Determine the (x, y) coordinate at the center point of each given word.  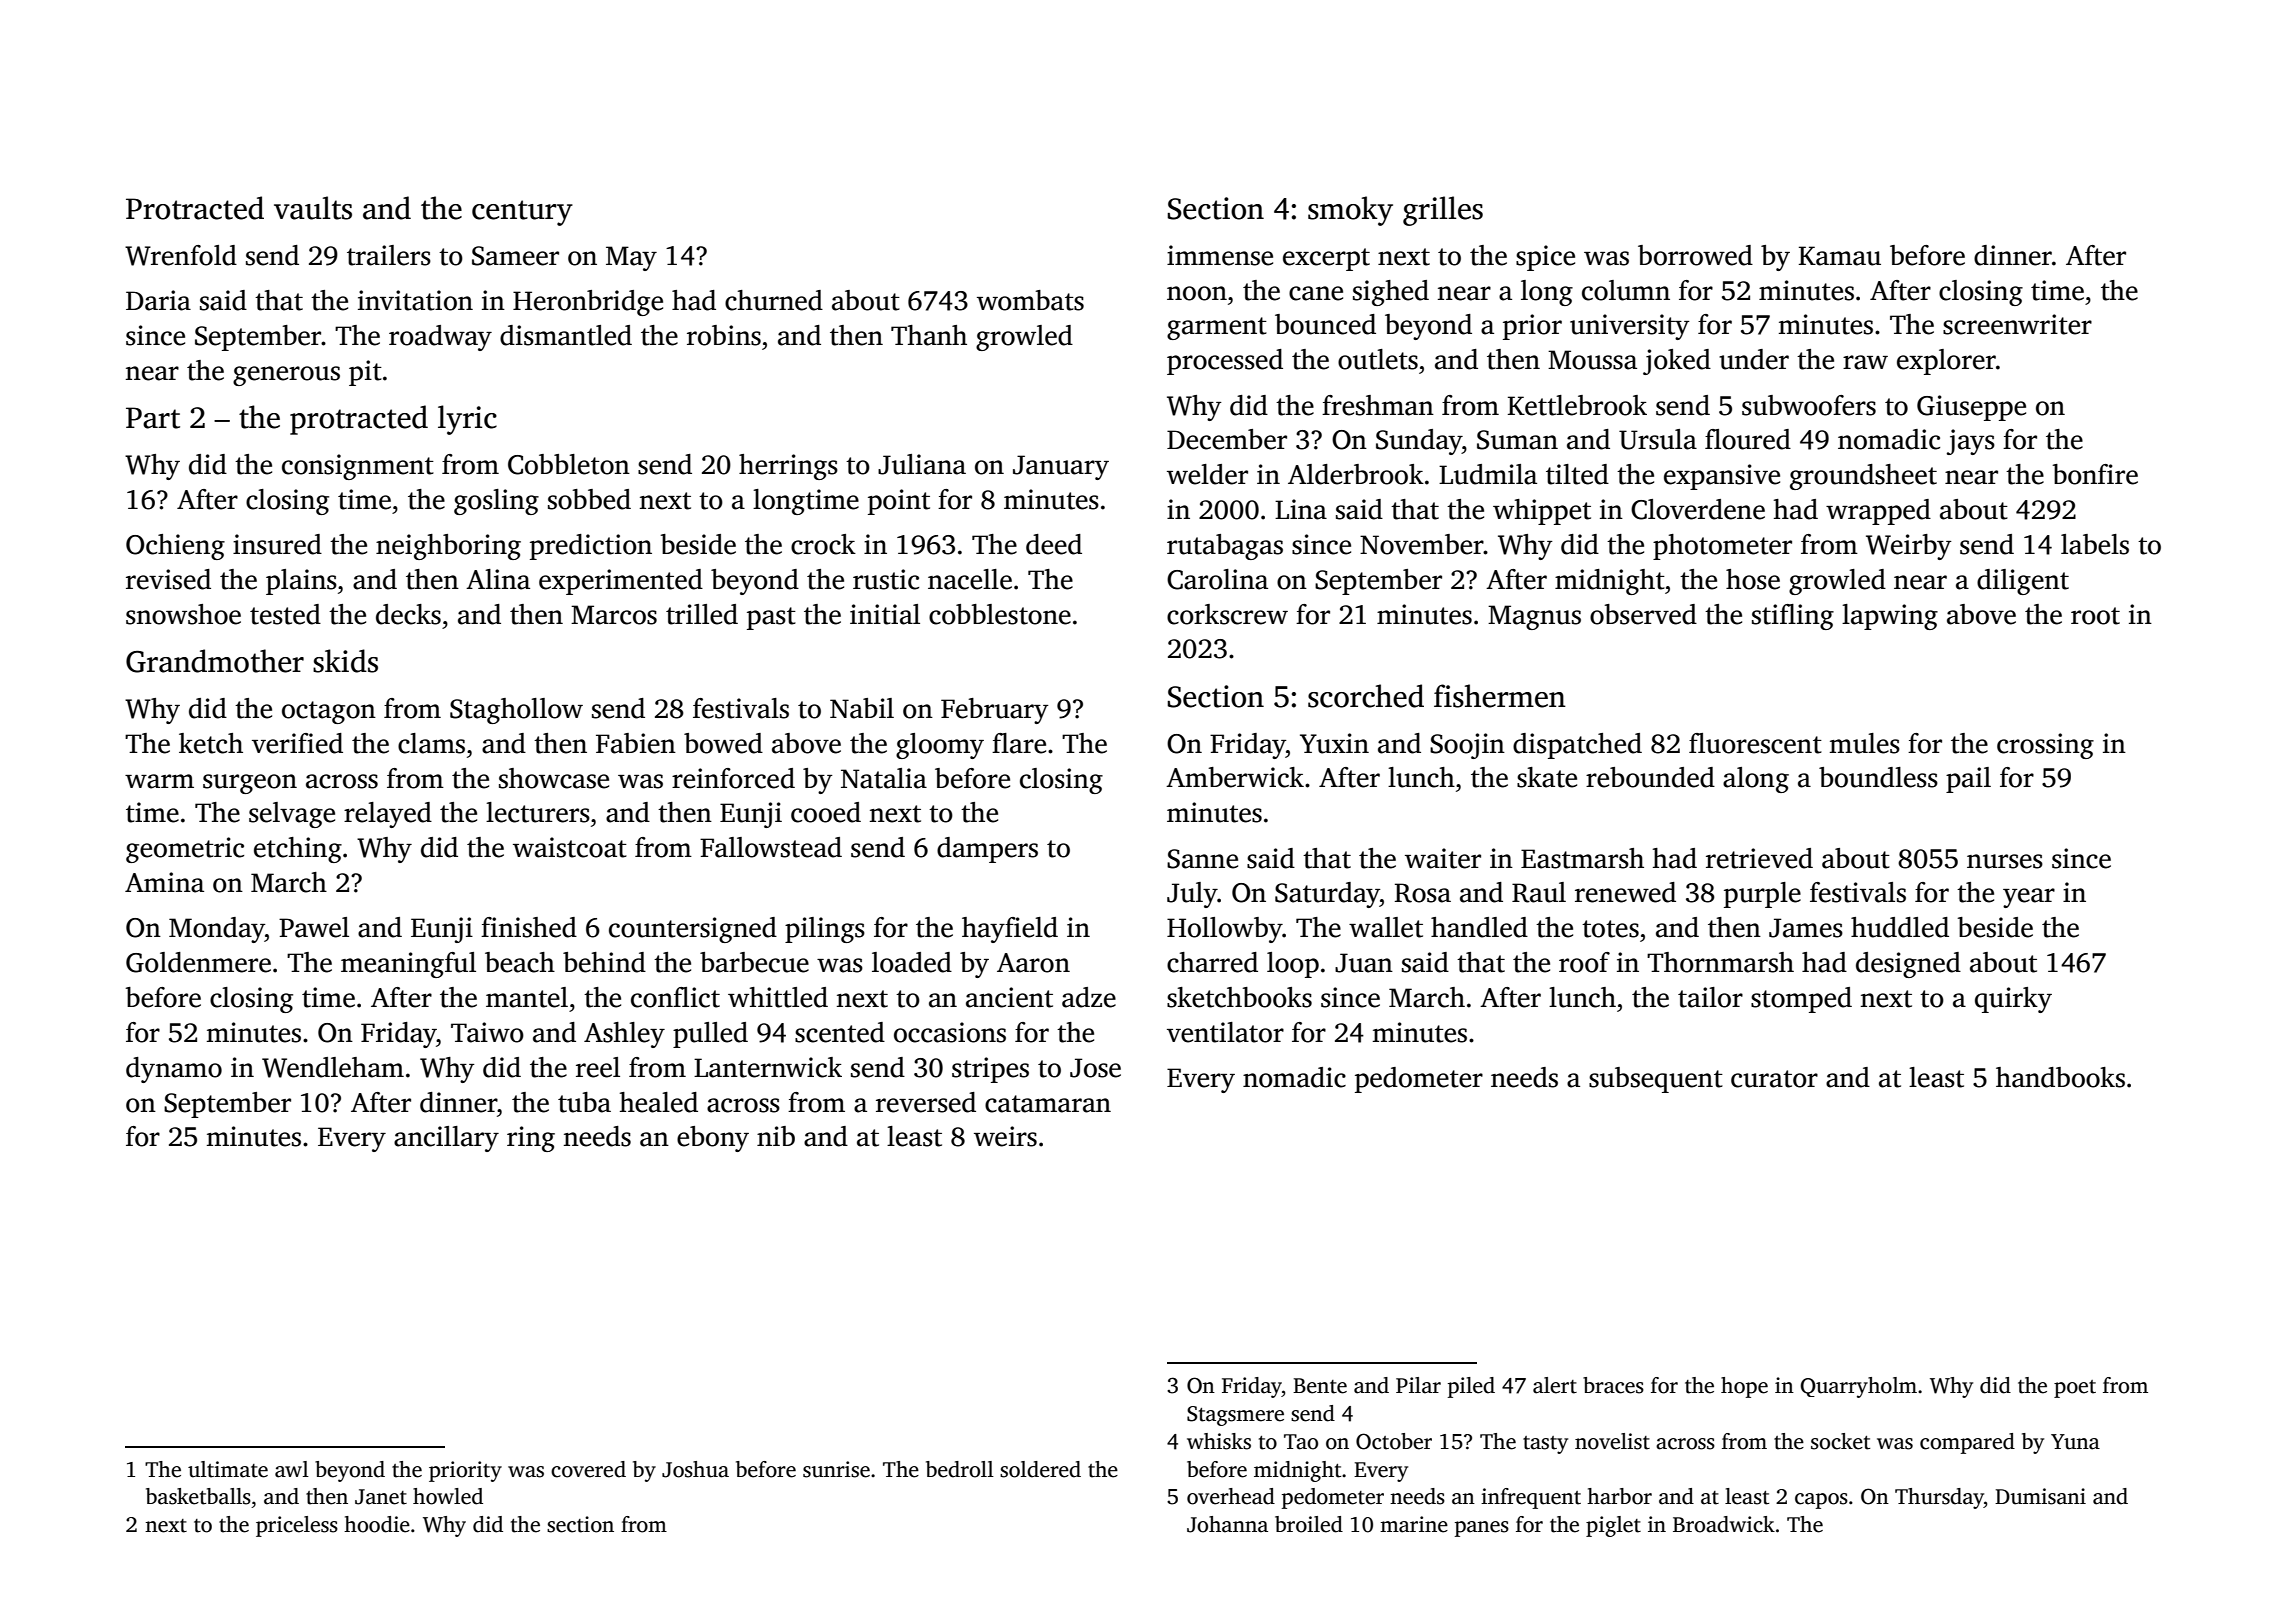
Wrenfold (181, 255)
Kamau (1840, 256)
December (1227, 439)
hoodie (377, 1524)
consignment (358, 467)
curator (1774, 1079)
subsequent (1656, 1080)
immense (1220, 255)
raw (1865, 362)
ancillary (446, 1139)
